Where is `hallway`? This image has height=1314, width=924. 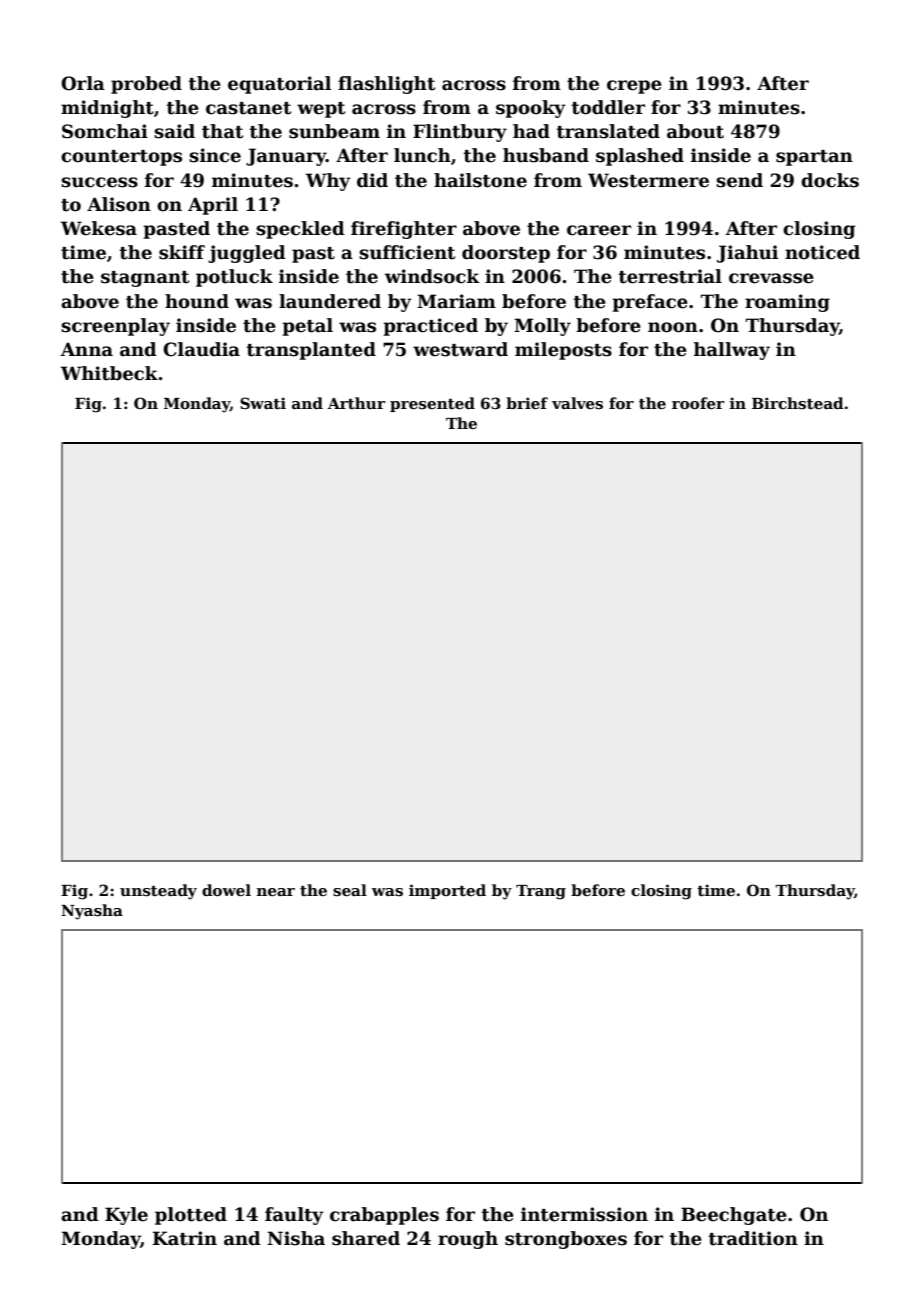 hallway is located at coordinates (732, 351).
